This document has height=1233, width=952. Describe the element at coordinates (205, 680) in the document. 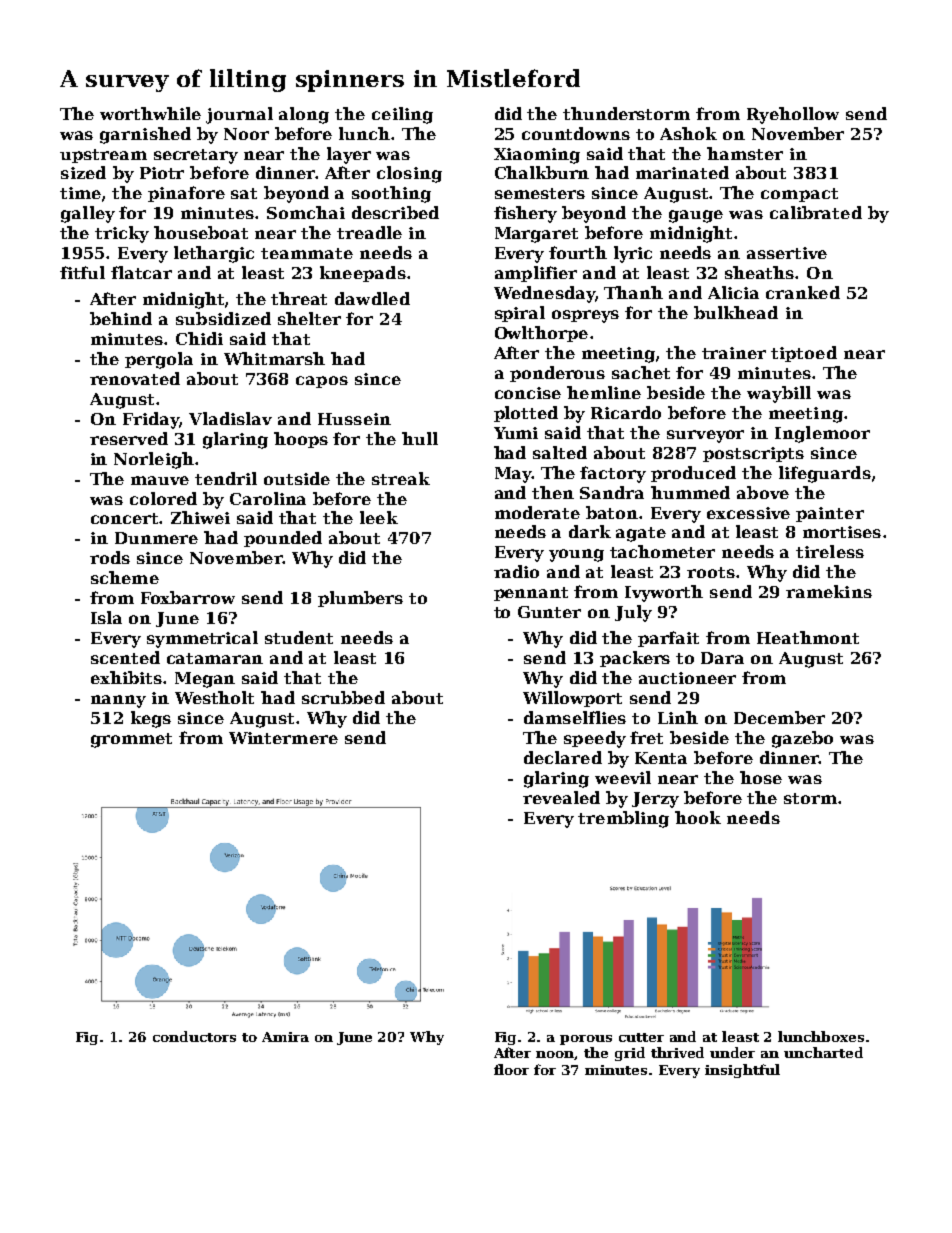

I see `Megan` at that location.
